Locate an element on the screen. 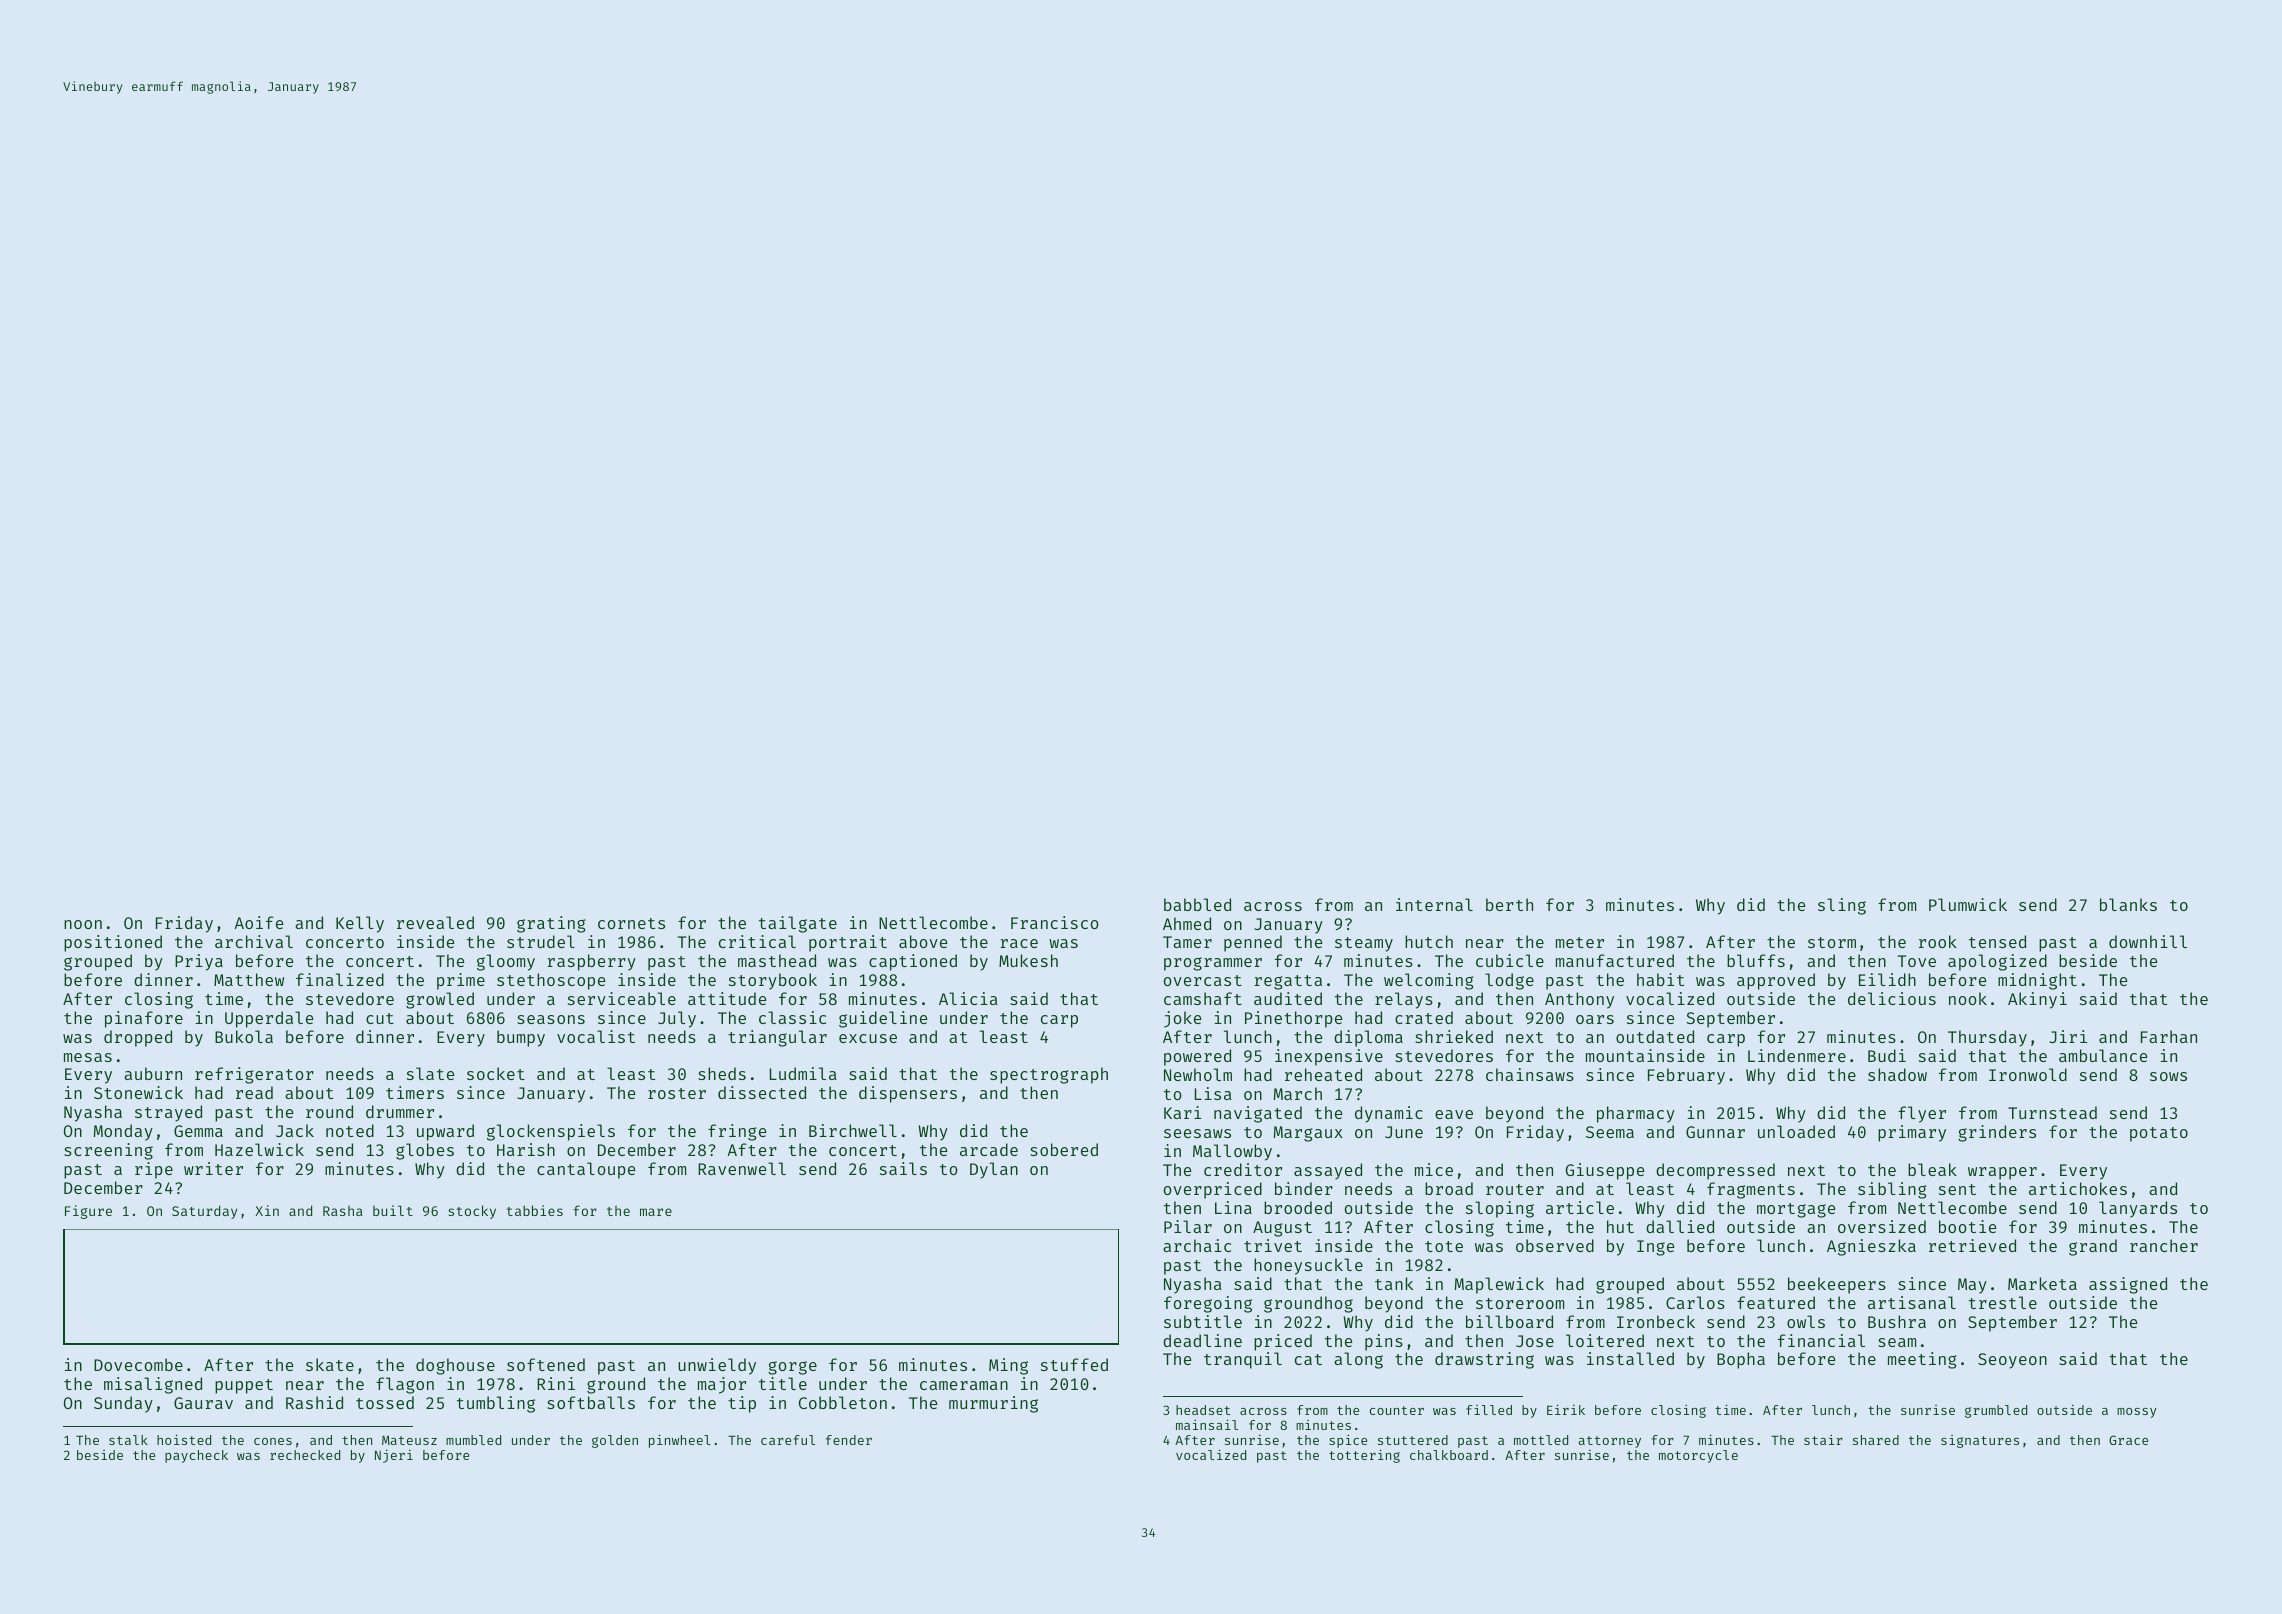 Image resolution: width=2282 pixels, height=1614 pixels. meter is located at coordinates (1580, 942).
